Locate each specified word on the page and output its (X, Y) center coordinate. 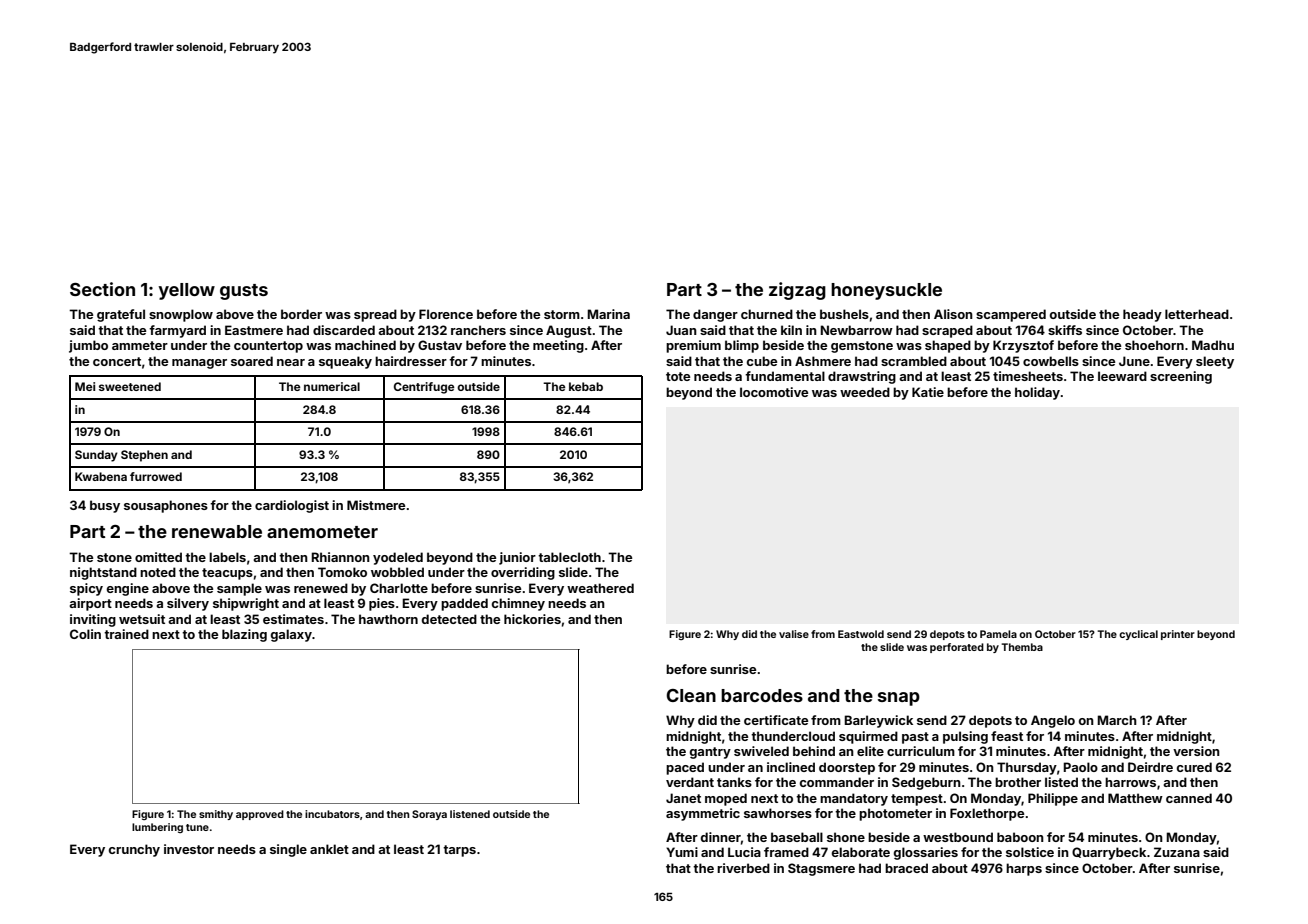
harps (1024, 869)
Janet (683, 798)
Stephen (144, 456)
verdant (690, 782)
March (1117, 720)
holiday (1037, 393)
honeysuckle (886, 291)
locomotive (774, 392)
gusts (244, 292)
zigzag (797, 291)
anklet (329, 849)
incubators (332, 814)
